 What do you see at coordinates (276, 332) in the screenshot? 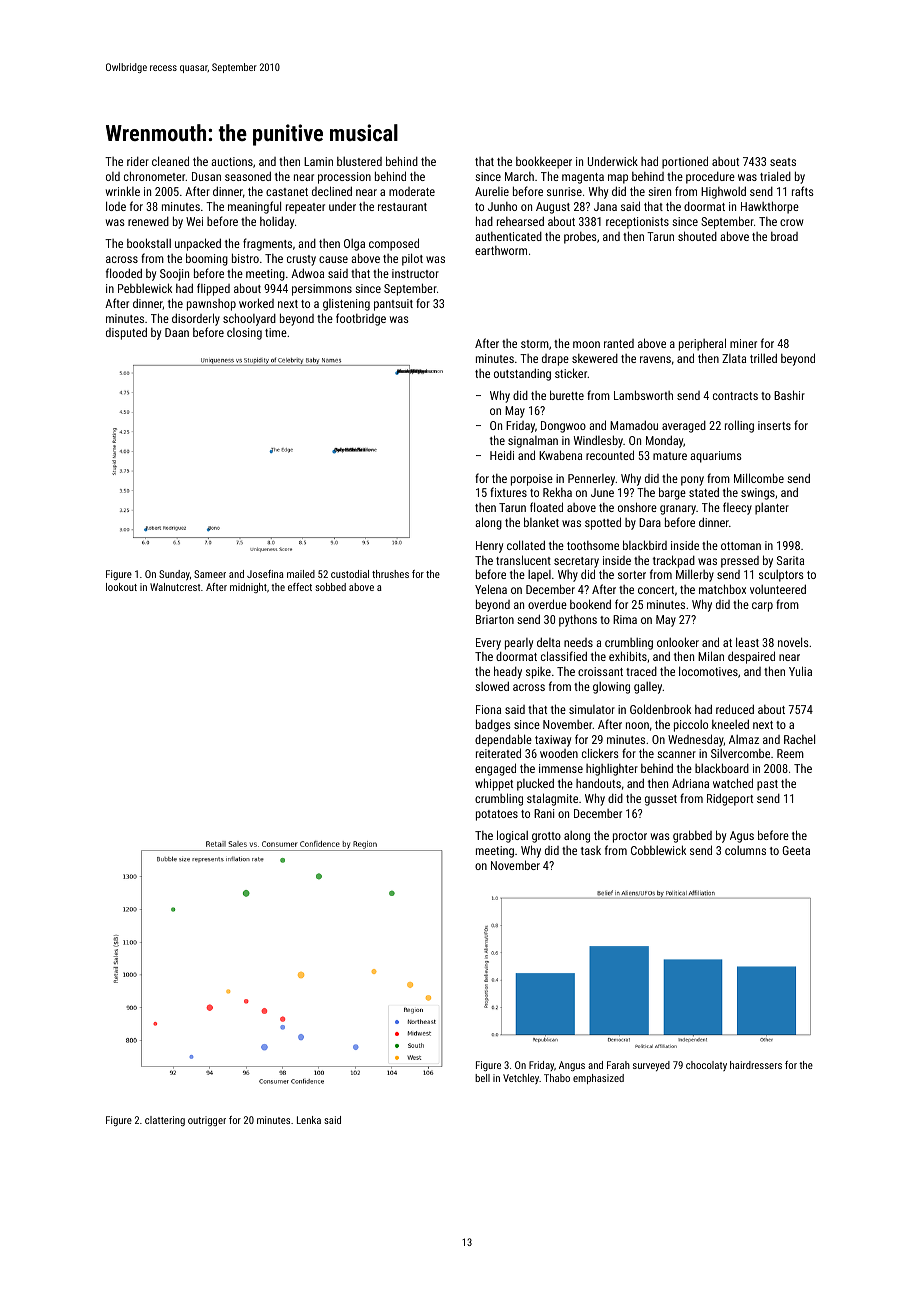
I see `time` at bounding box center [276, 332].
